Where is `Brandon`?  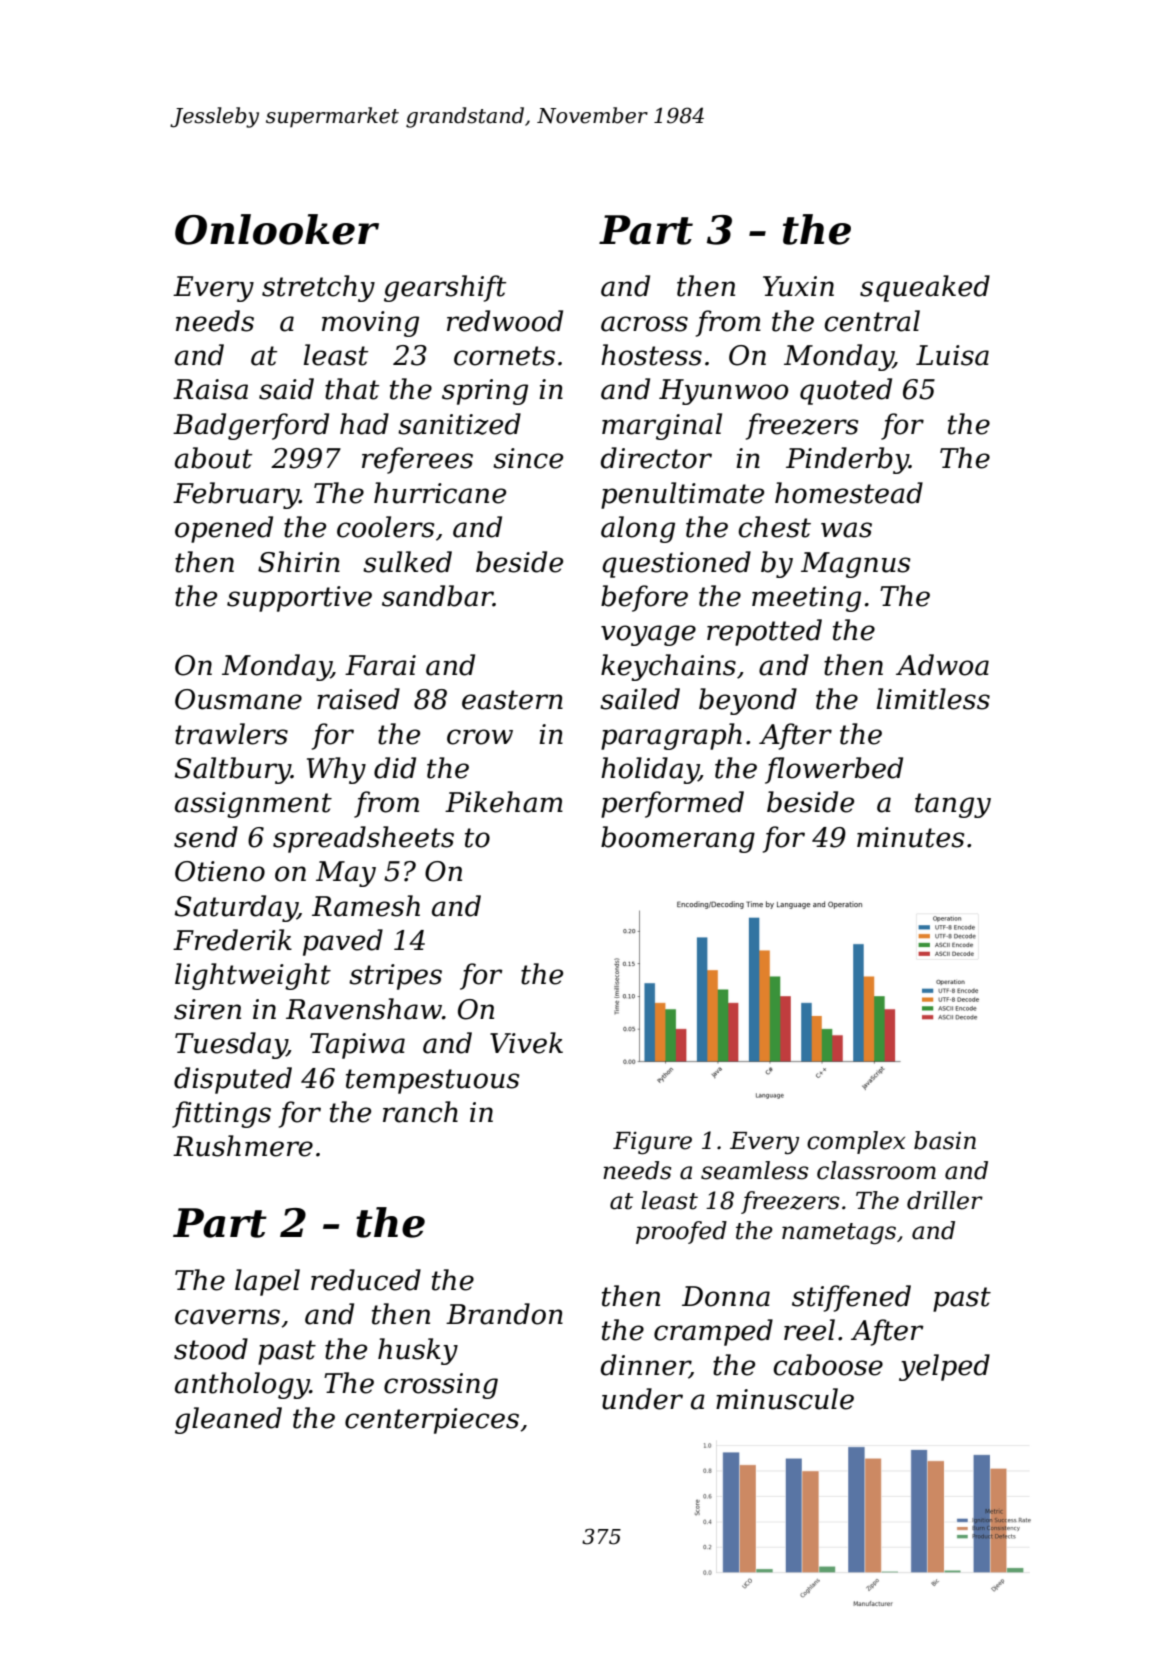 Brandon is located at coordinates (504, 1314).
